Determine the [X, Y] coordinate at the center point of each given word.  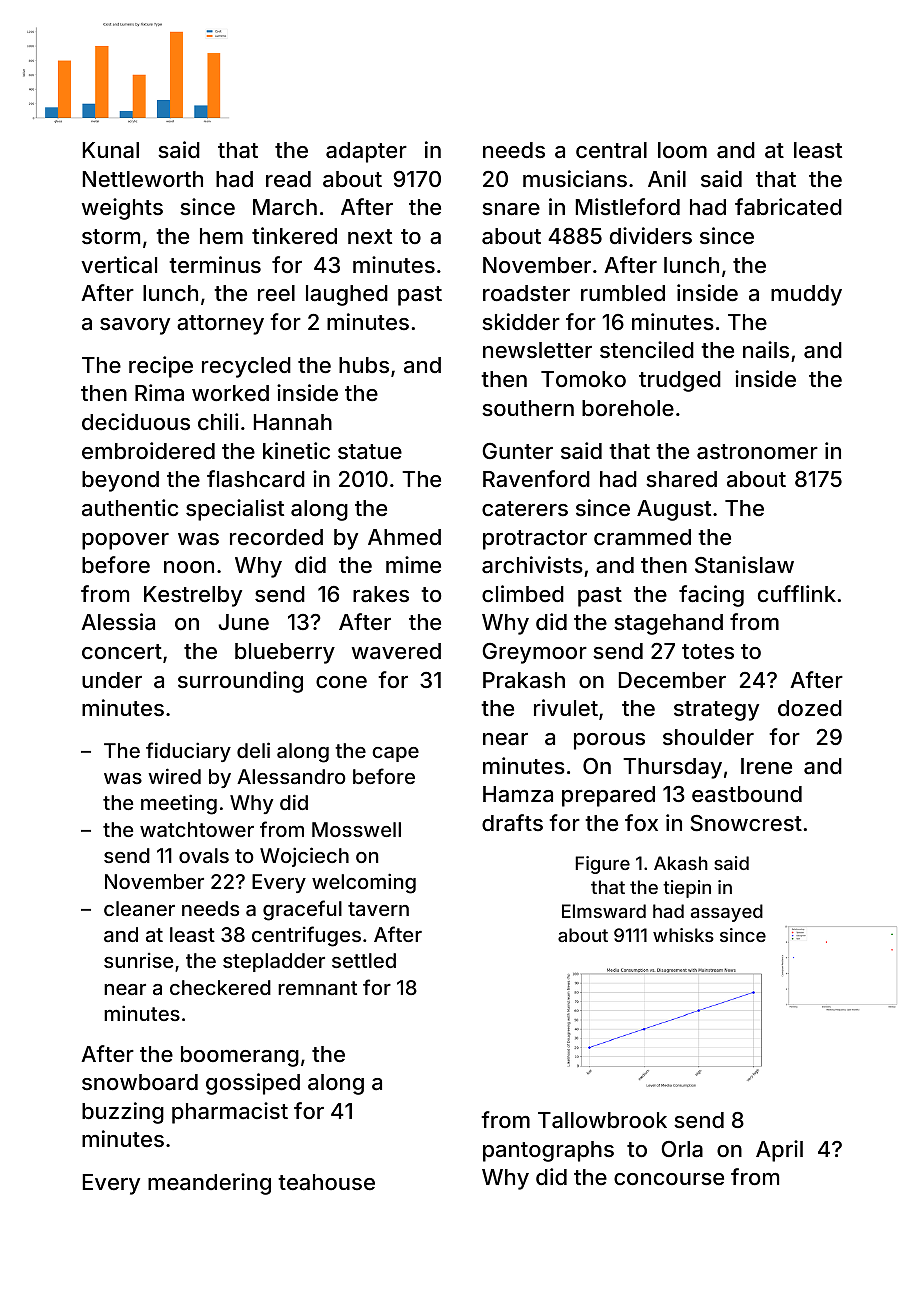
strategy [716, 711]
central [611, 150]
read [288, 179]
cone [341, 682]
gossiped [253, 1084]
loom [682, 150]
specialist [235, 510]
